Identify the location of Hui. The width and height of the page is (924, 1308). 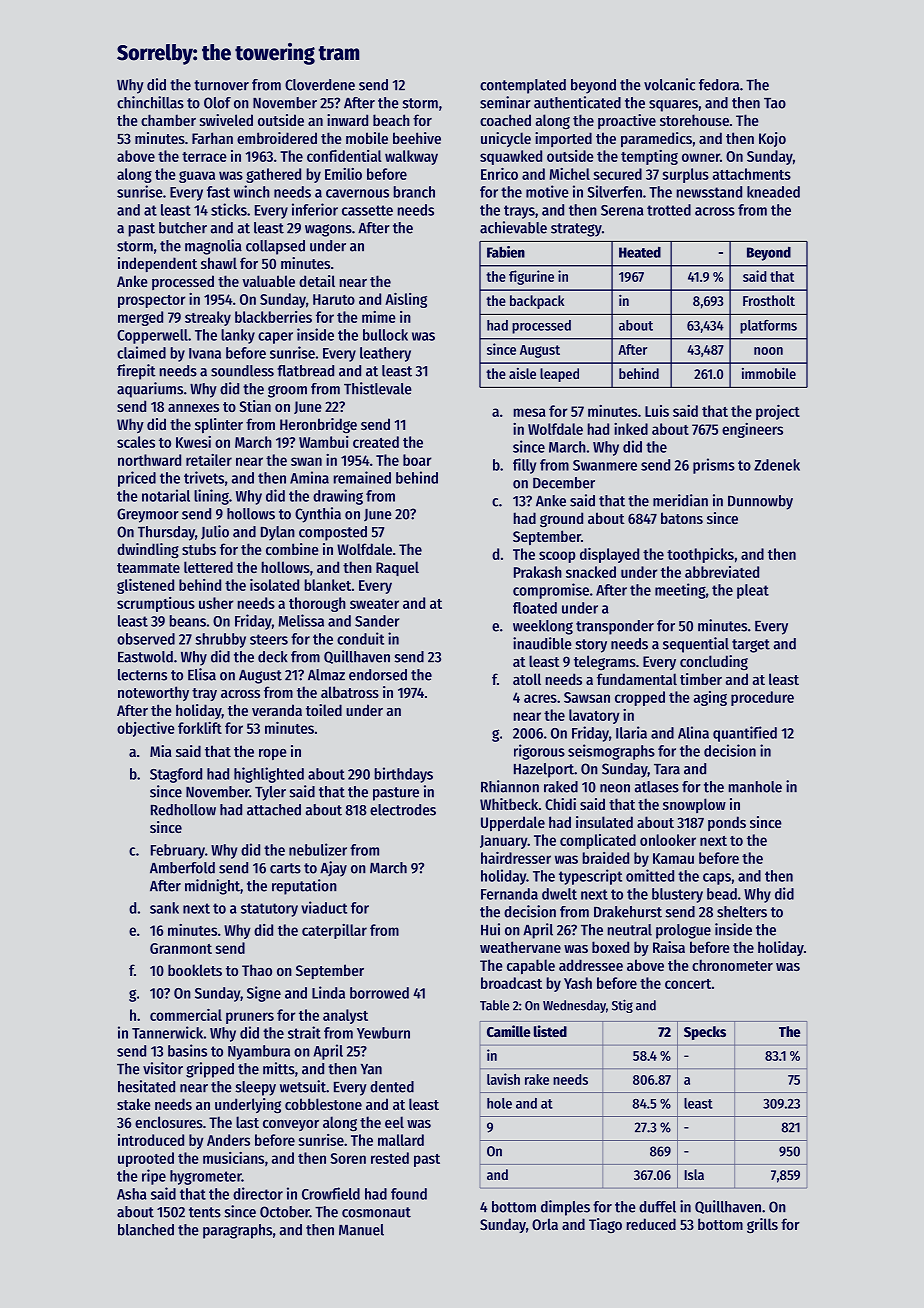
(490, 929).
